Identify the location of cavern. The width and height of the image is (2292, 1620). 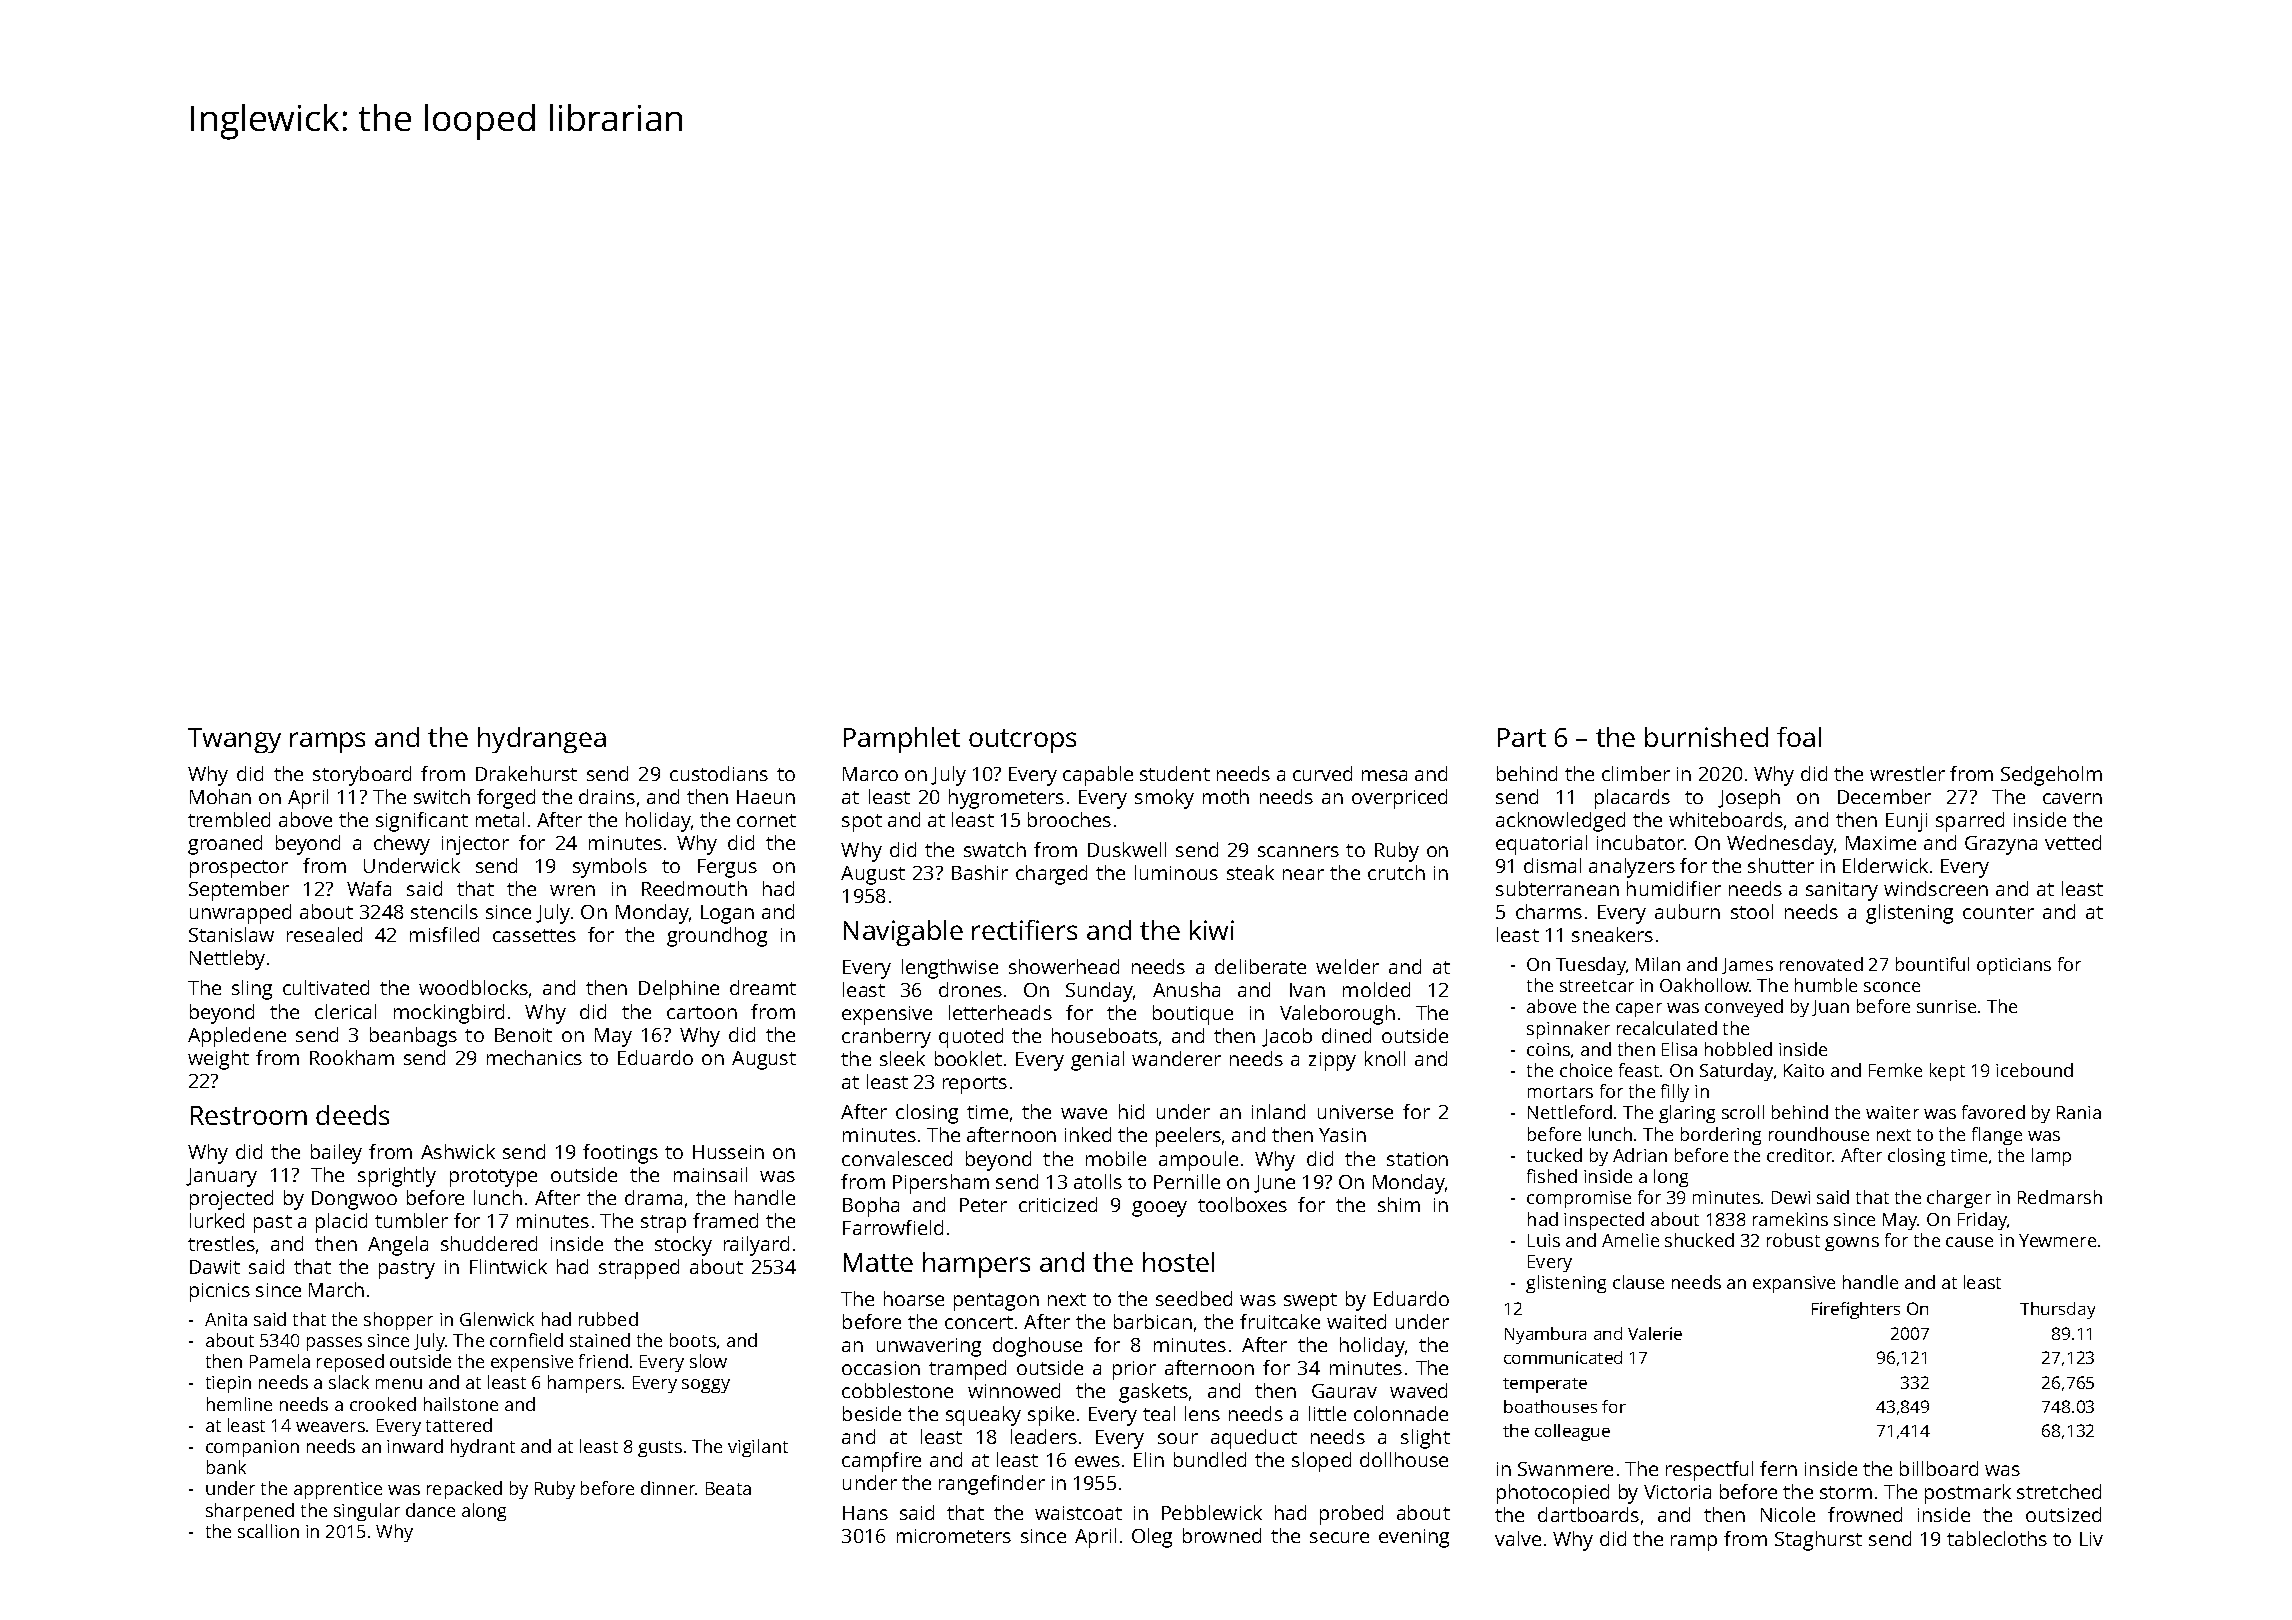
(2072, 798).
